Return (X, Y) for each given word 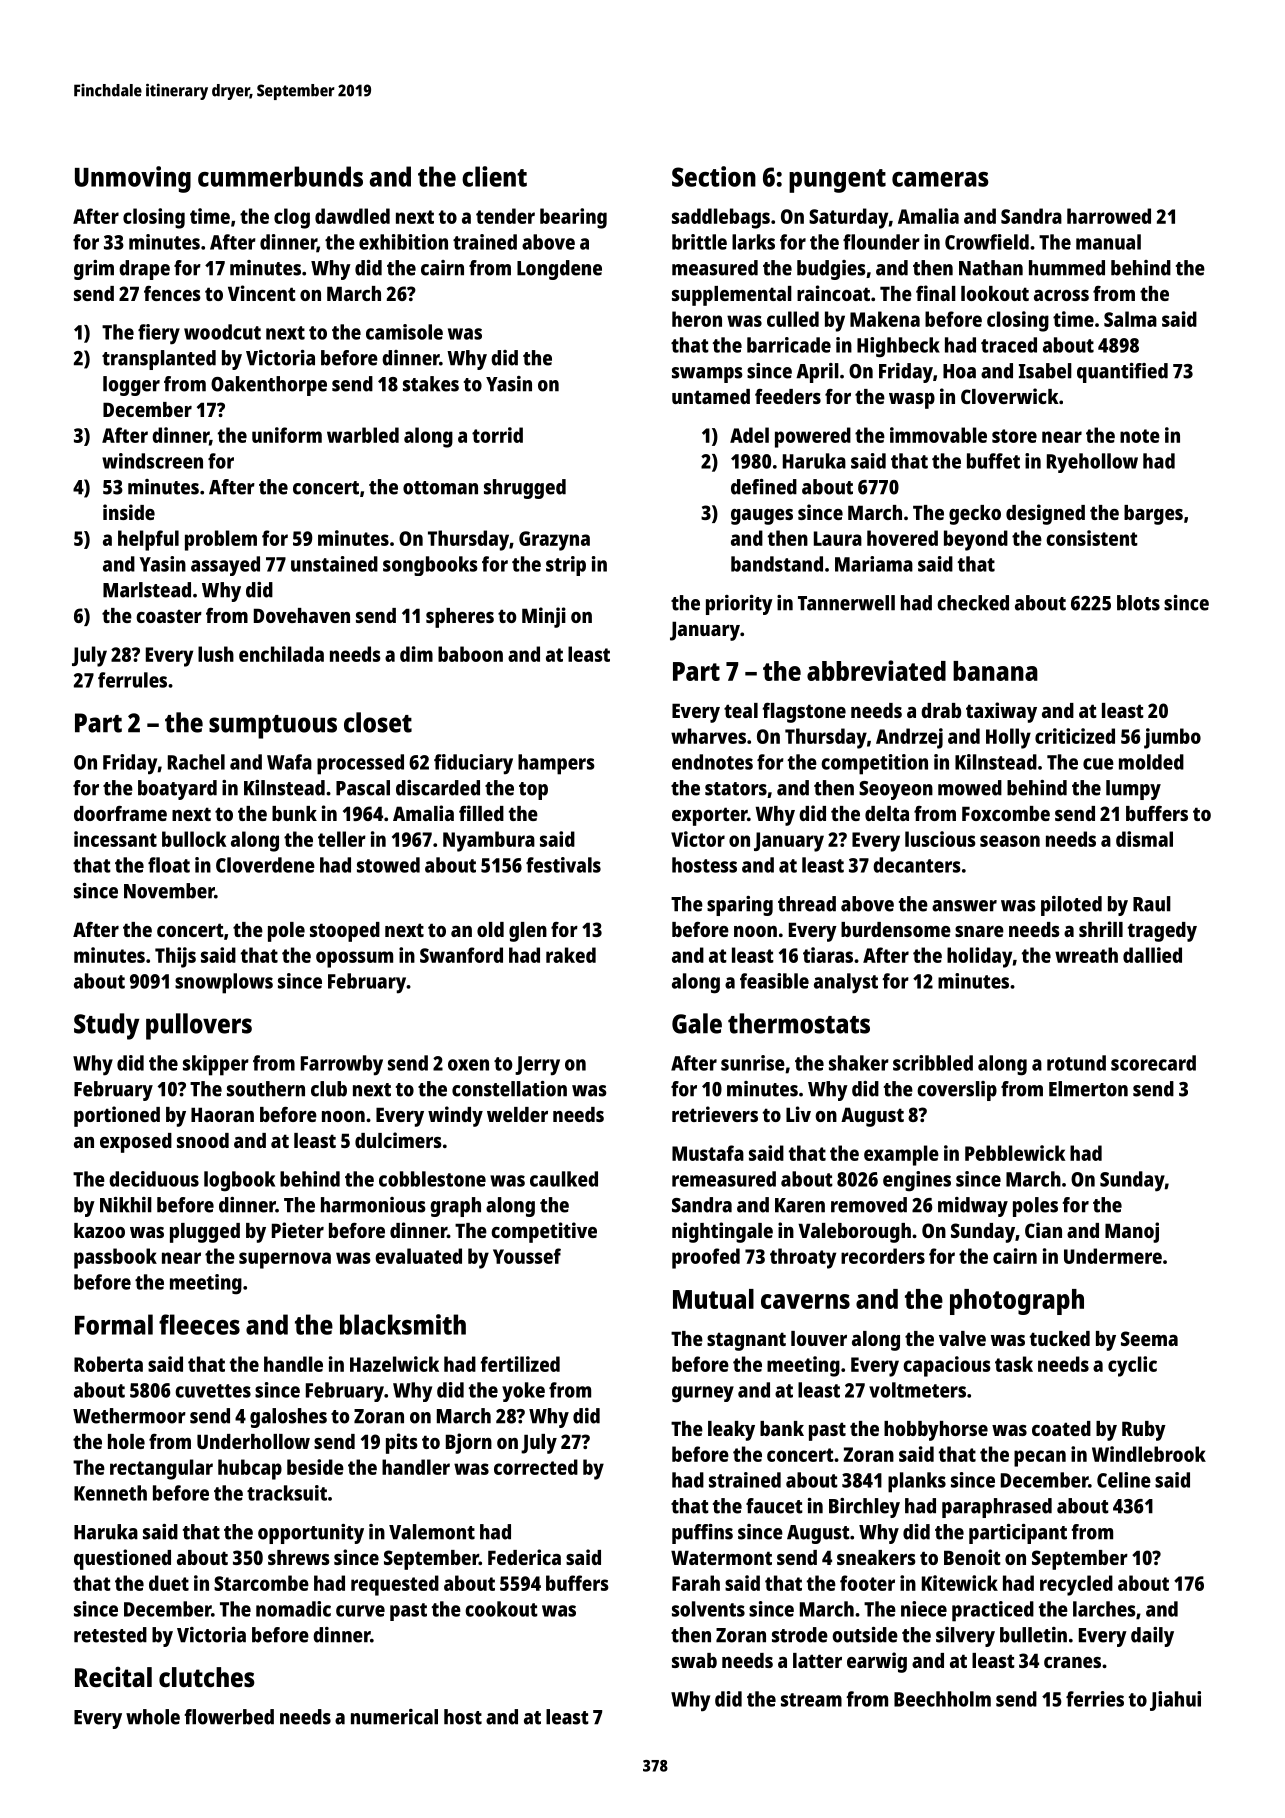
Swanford (461, 955)
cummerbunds (280, 176)
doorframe (120, 813)
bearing (573, 218)
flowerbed (229, 1717)
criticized (1075, 736)
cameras (940, 179)
